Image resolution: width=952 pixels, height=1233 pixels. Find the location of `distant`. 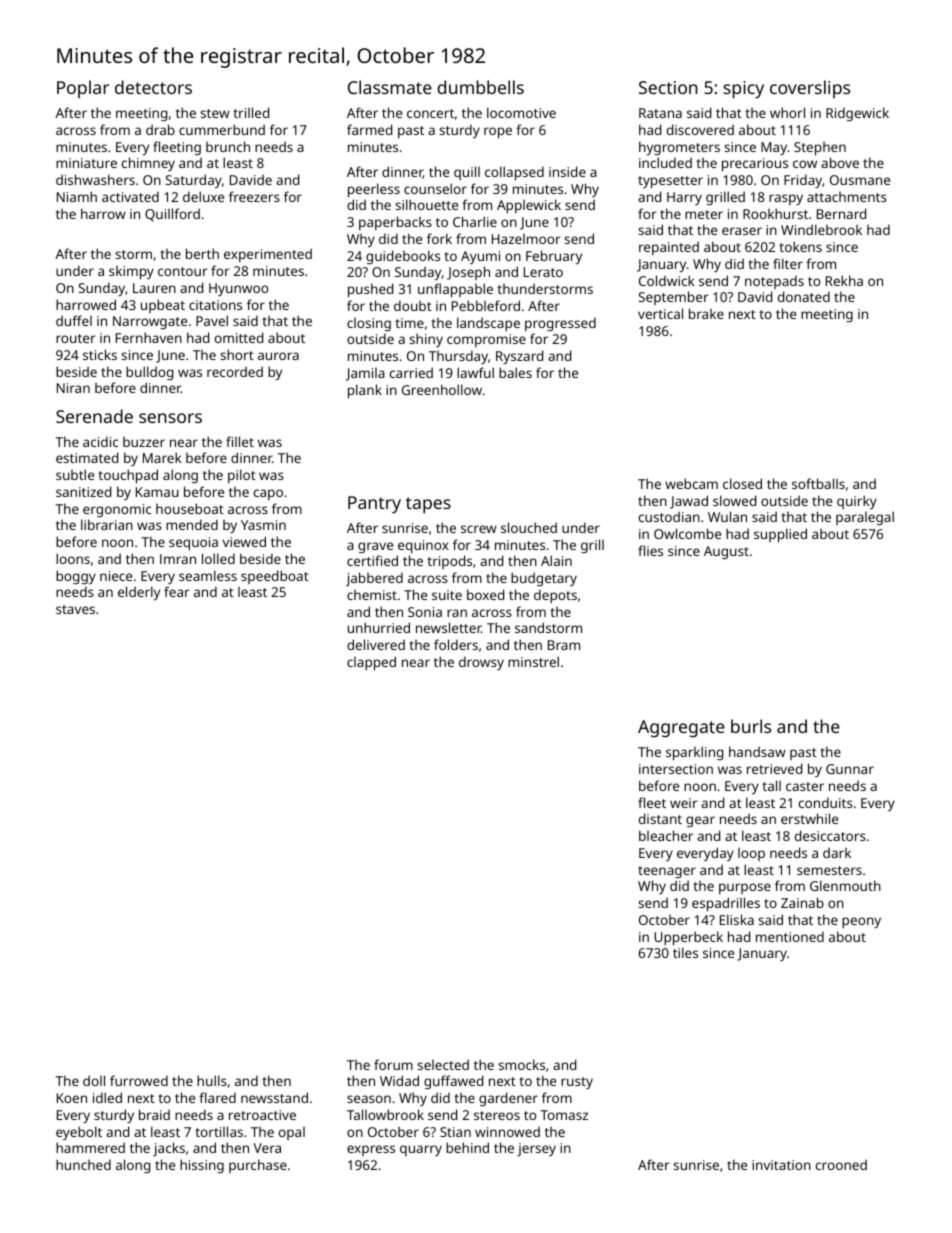

distant is located at coordinates (660, 818).
